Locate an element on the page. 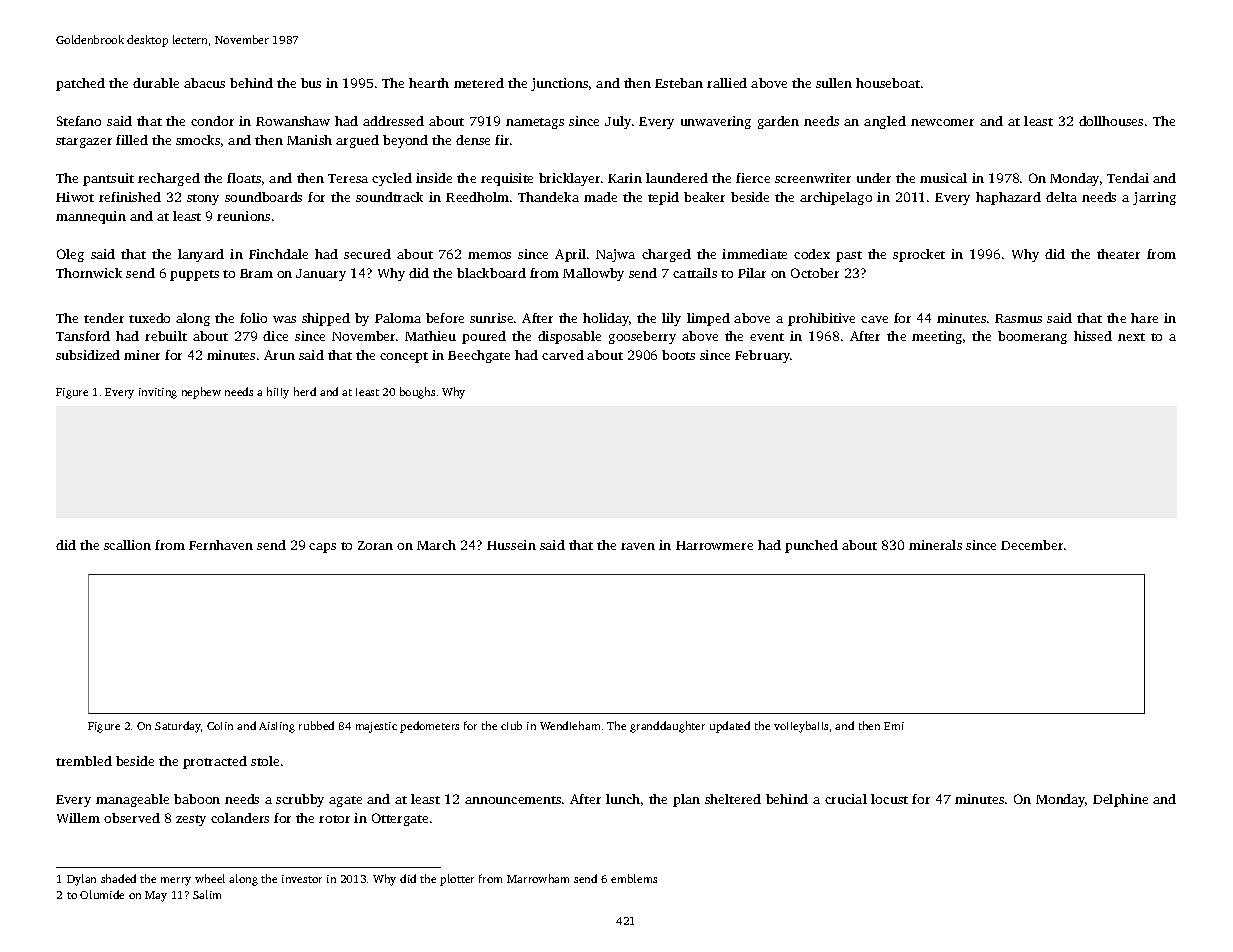  inviting is located at coordinates (158, 393).
